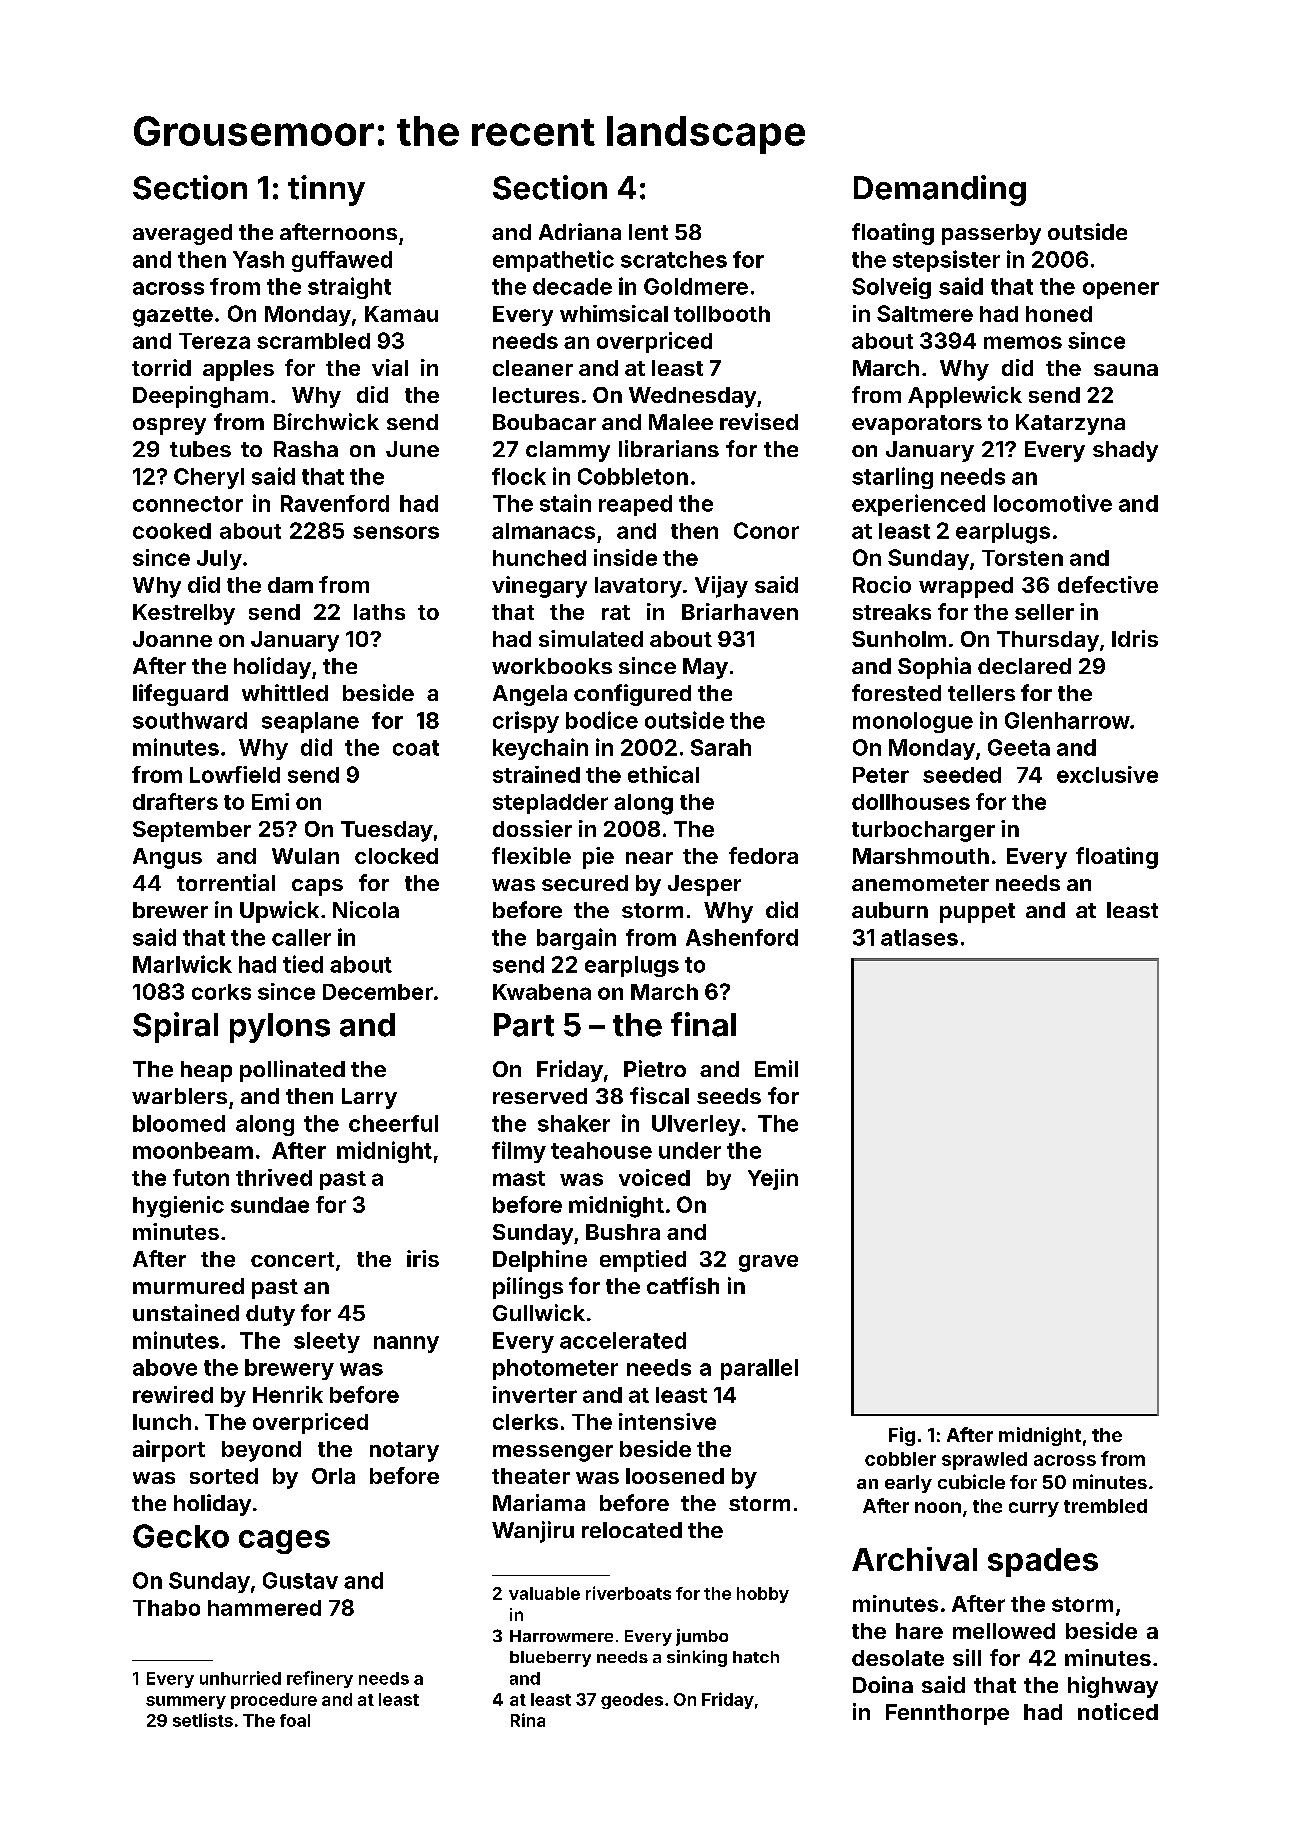 This screenshot has width=1291, height=1826. Describe the element at coordinates (756, 1657) in the screenshot. I see `hatch` at that location.
